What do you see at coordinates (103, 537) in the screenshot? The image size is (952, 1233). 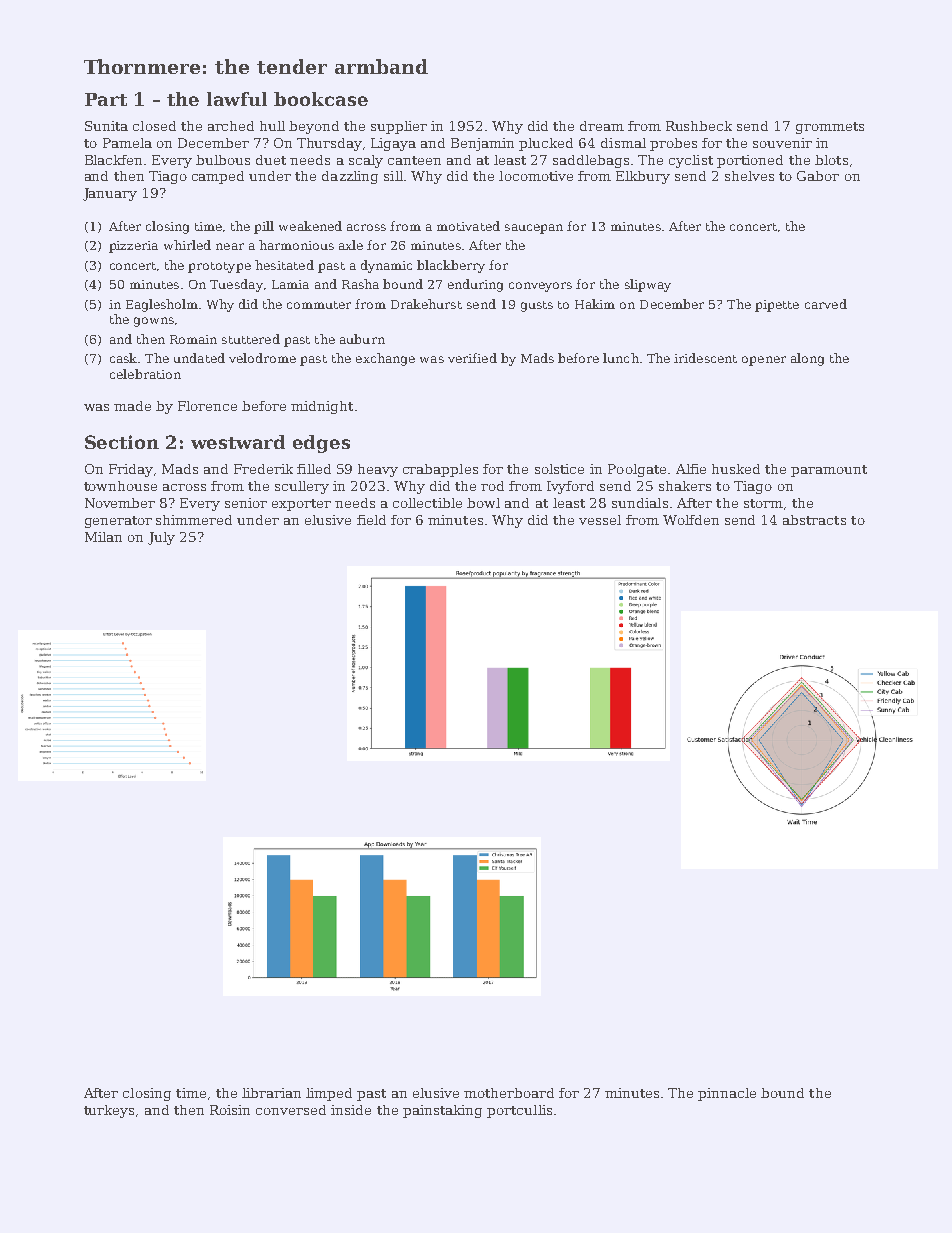 I see `Milan` at bounding box center [103, 537].
